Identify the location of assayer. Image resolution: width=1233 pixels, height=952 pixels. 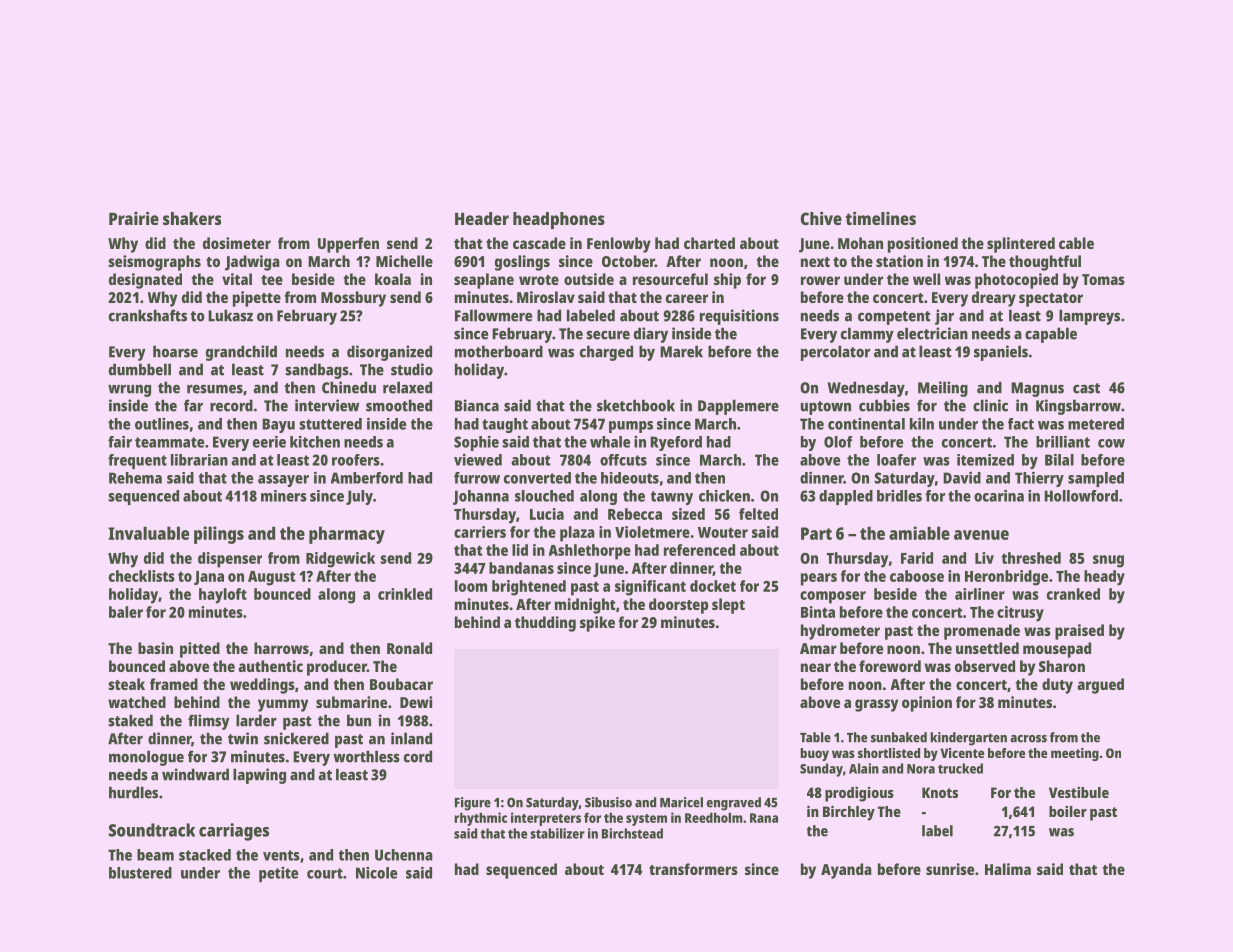
(283, 481).
